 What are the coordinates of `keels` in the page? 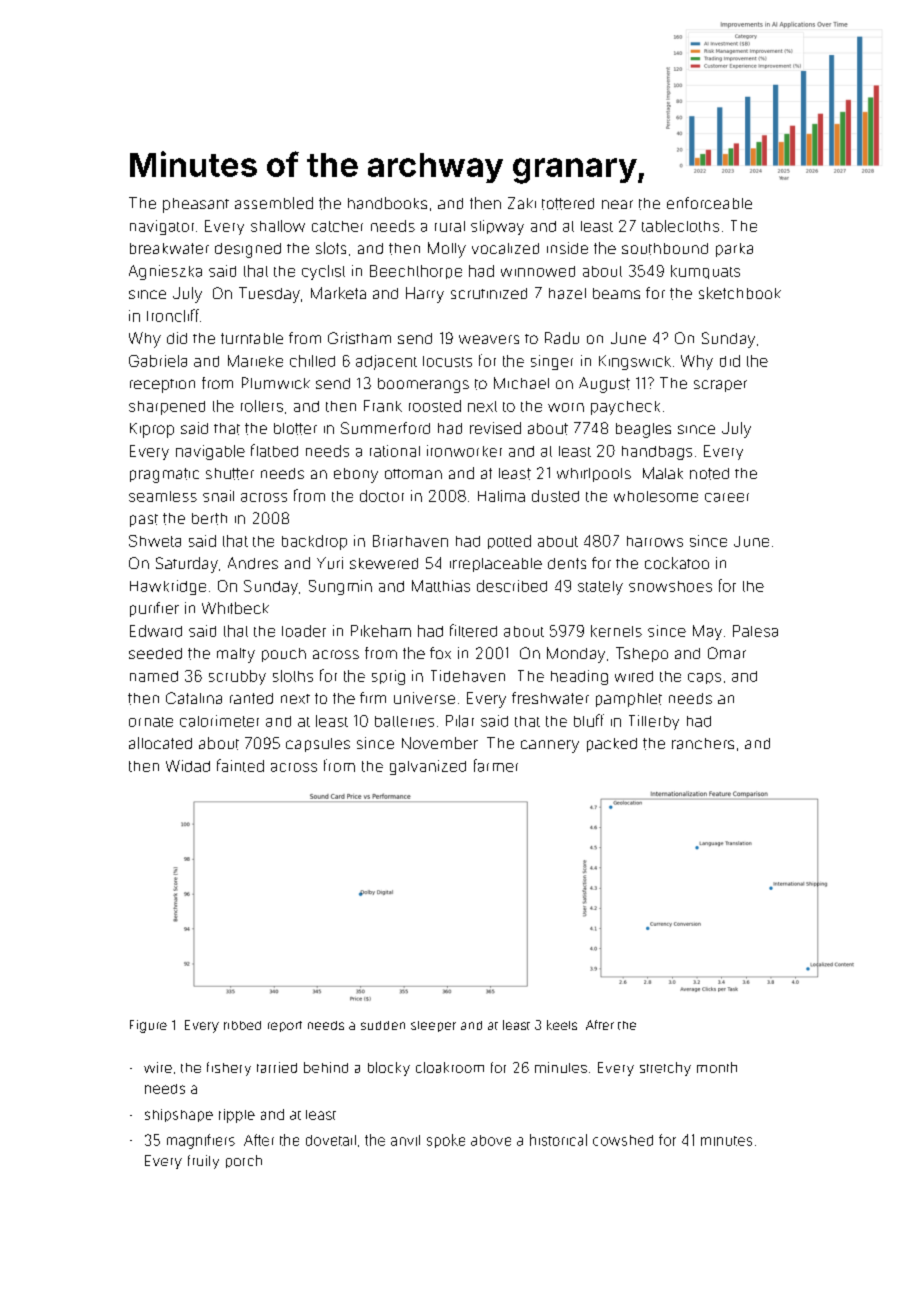 It's located at (562, 1025).
